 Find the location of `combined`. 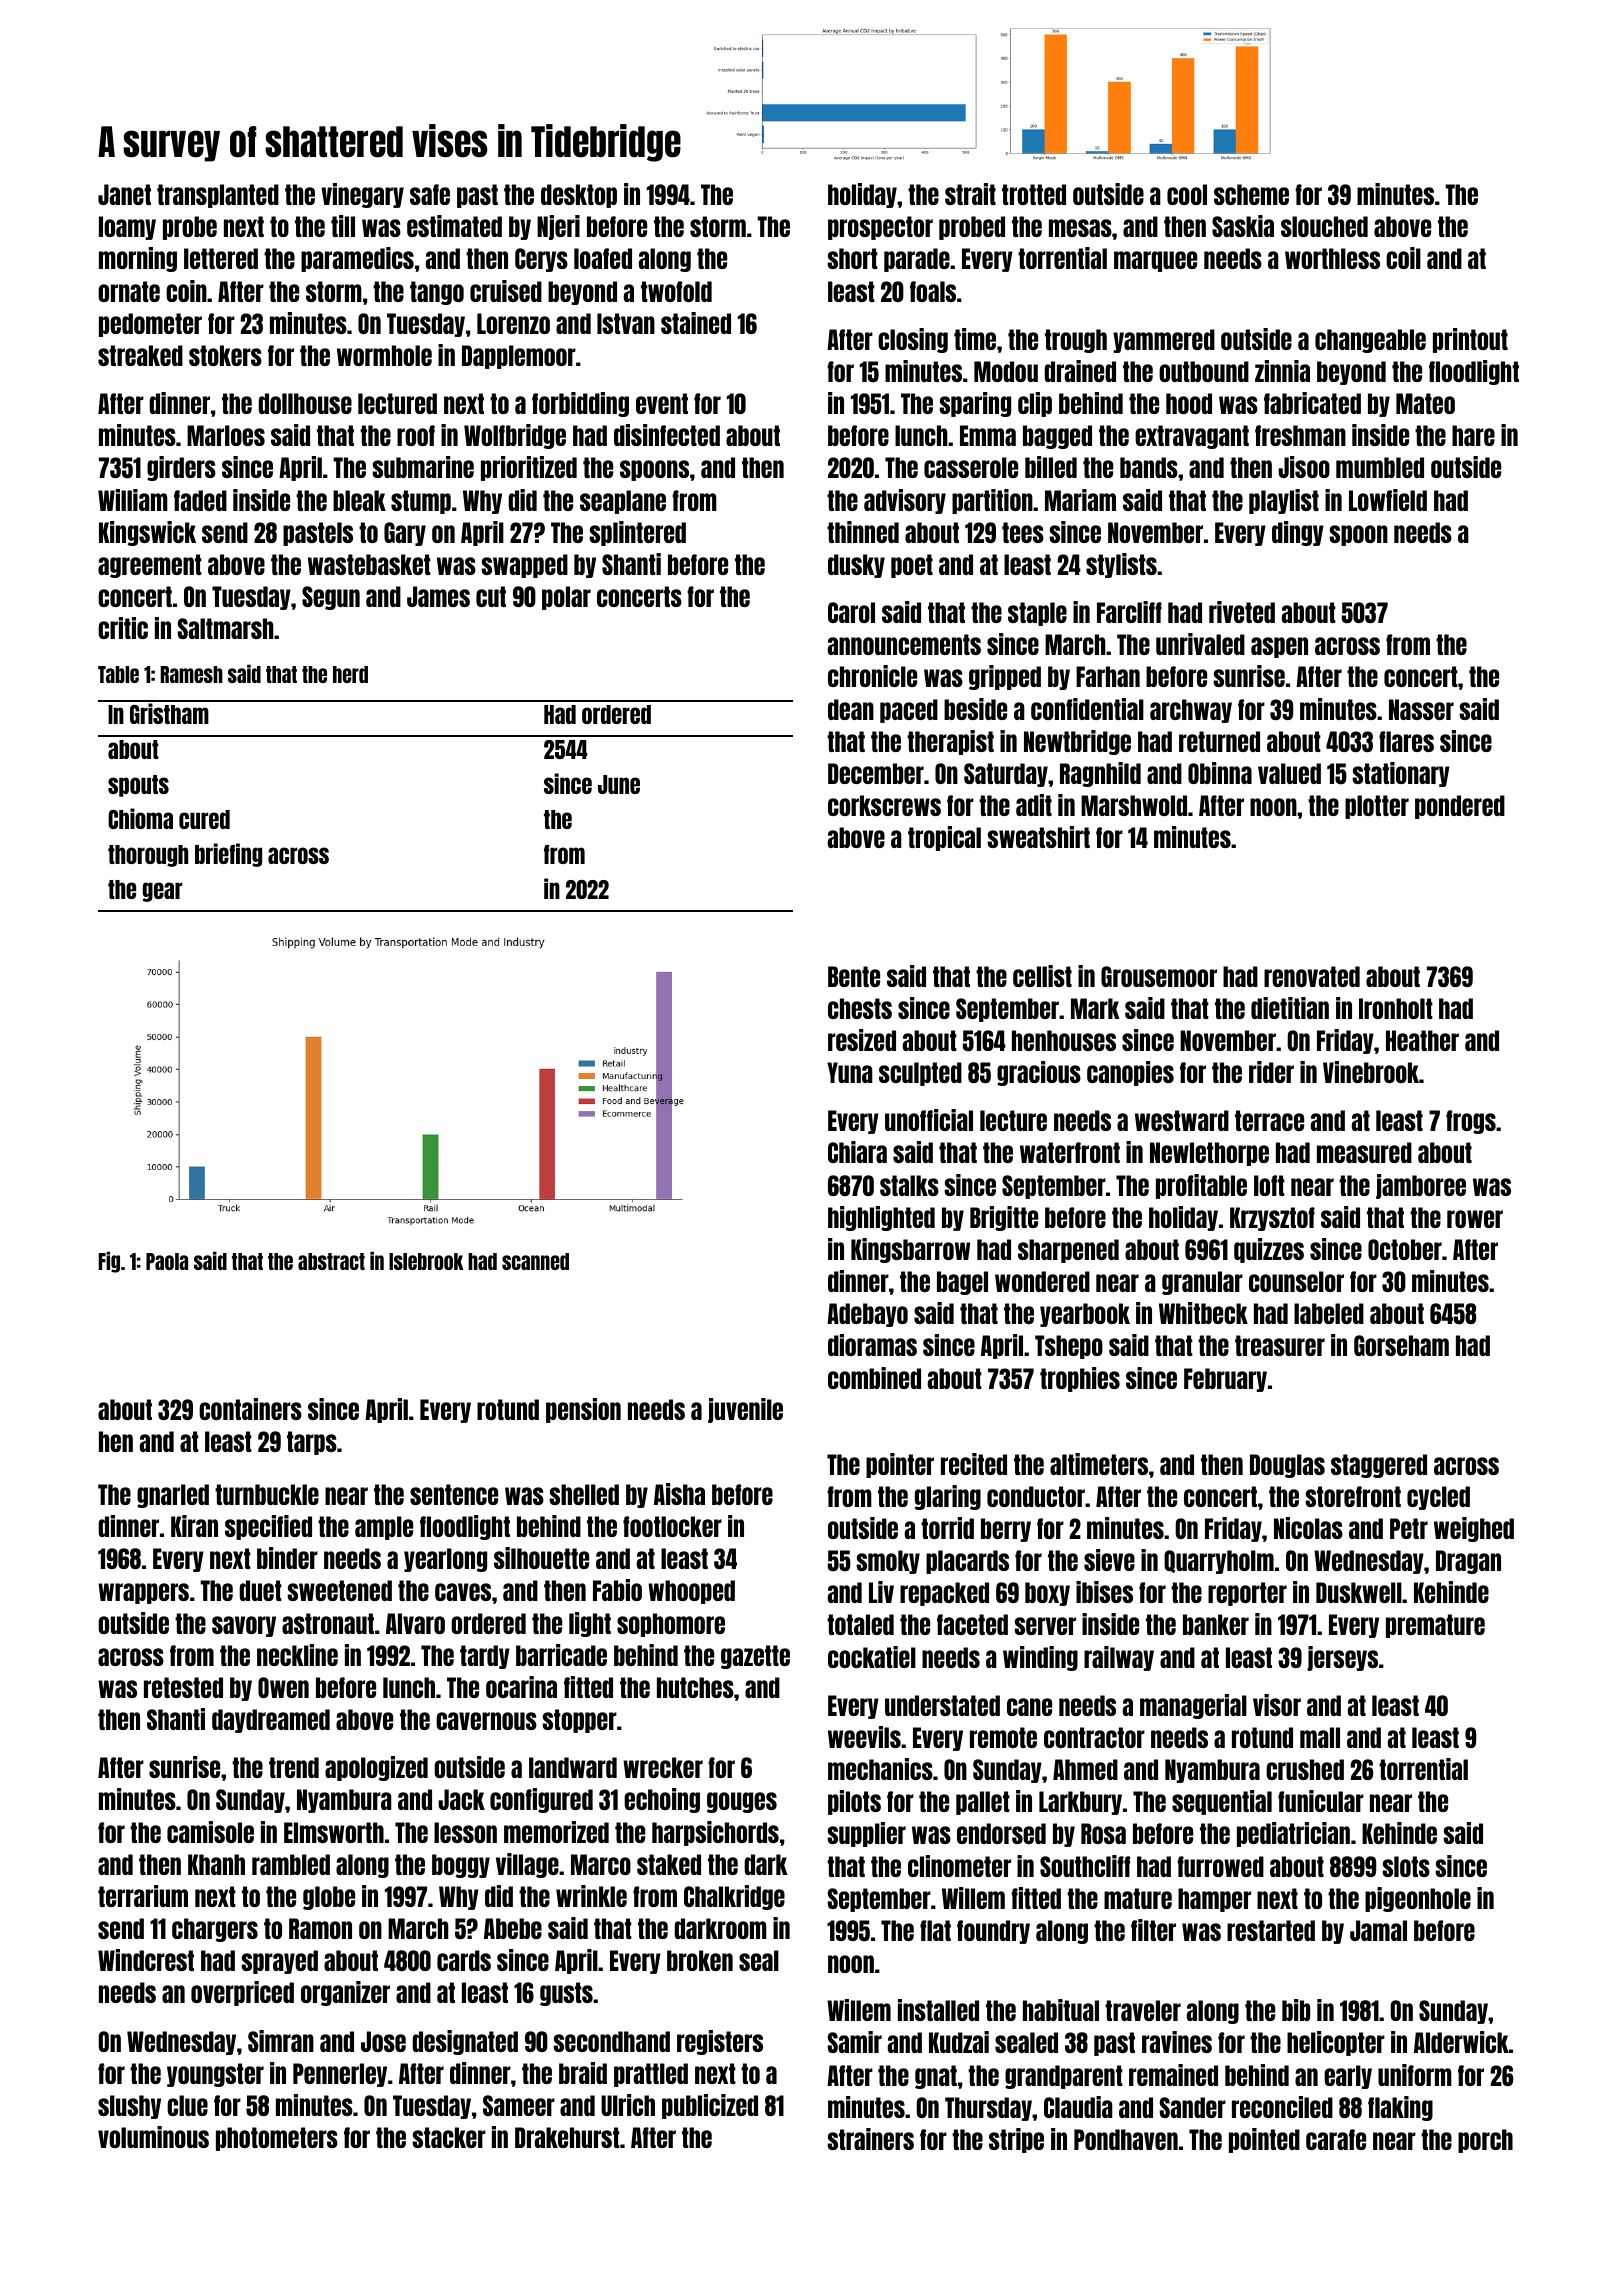

combined is located at coordinates (874, 1378).
